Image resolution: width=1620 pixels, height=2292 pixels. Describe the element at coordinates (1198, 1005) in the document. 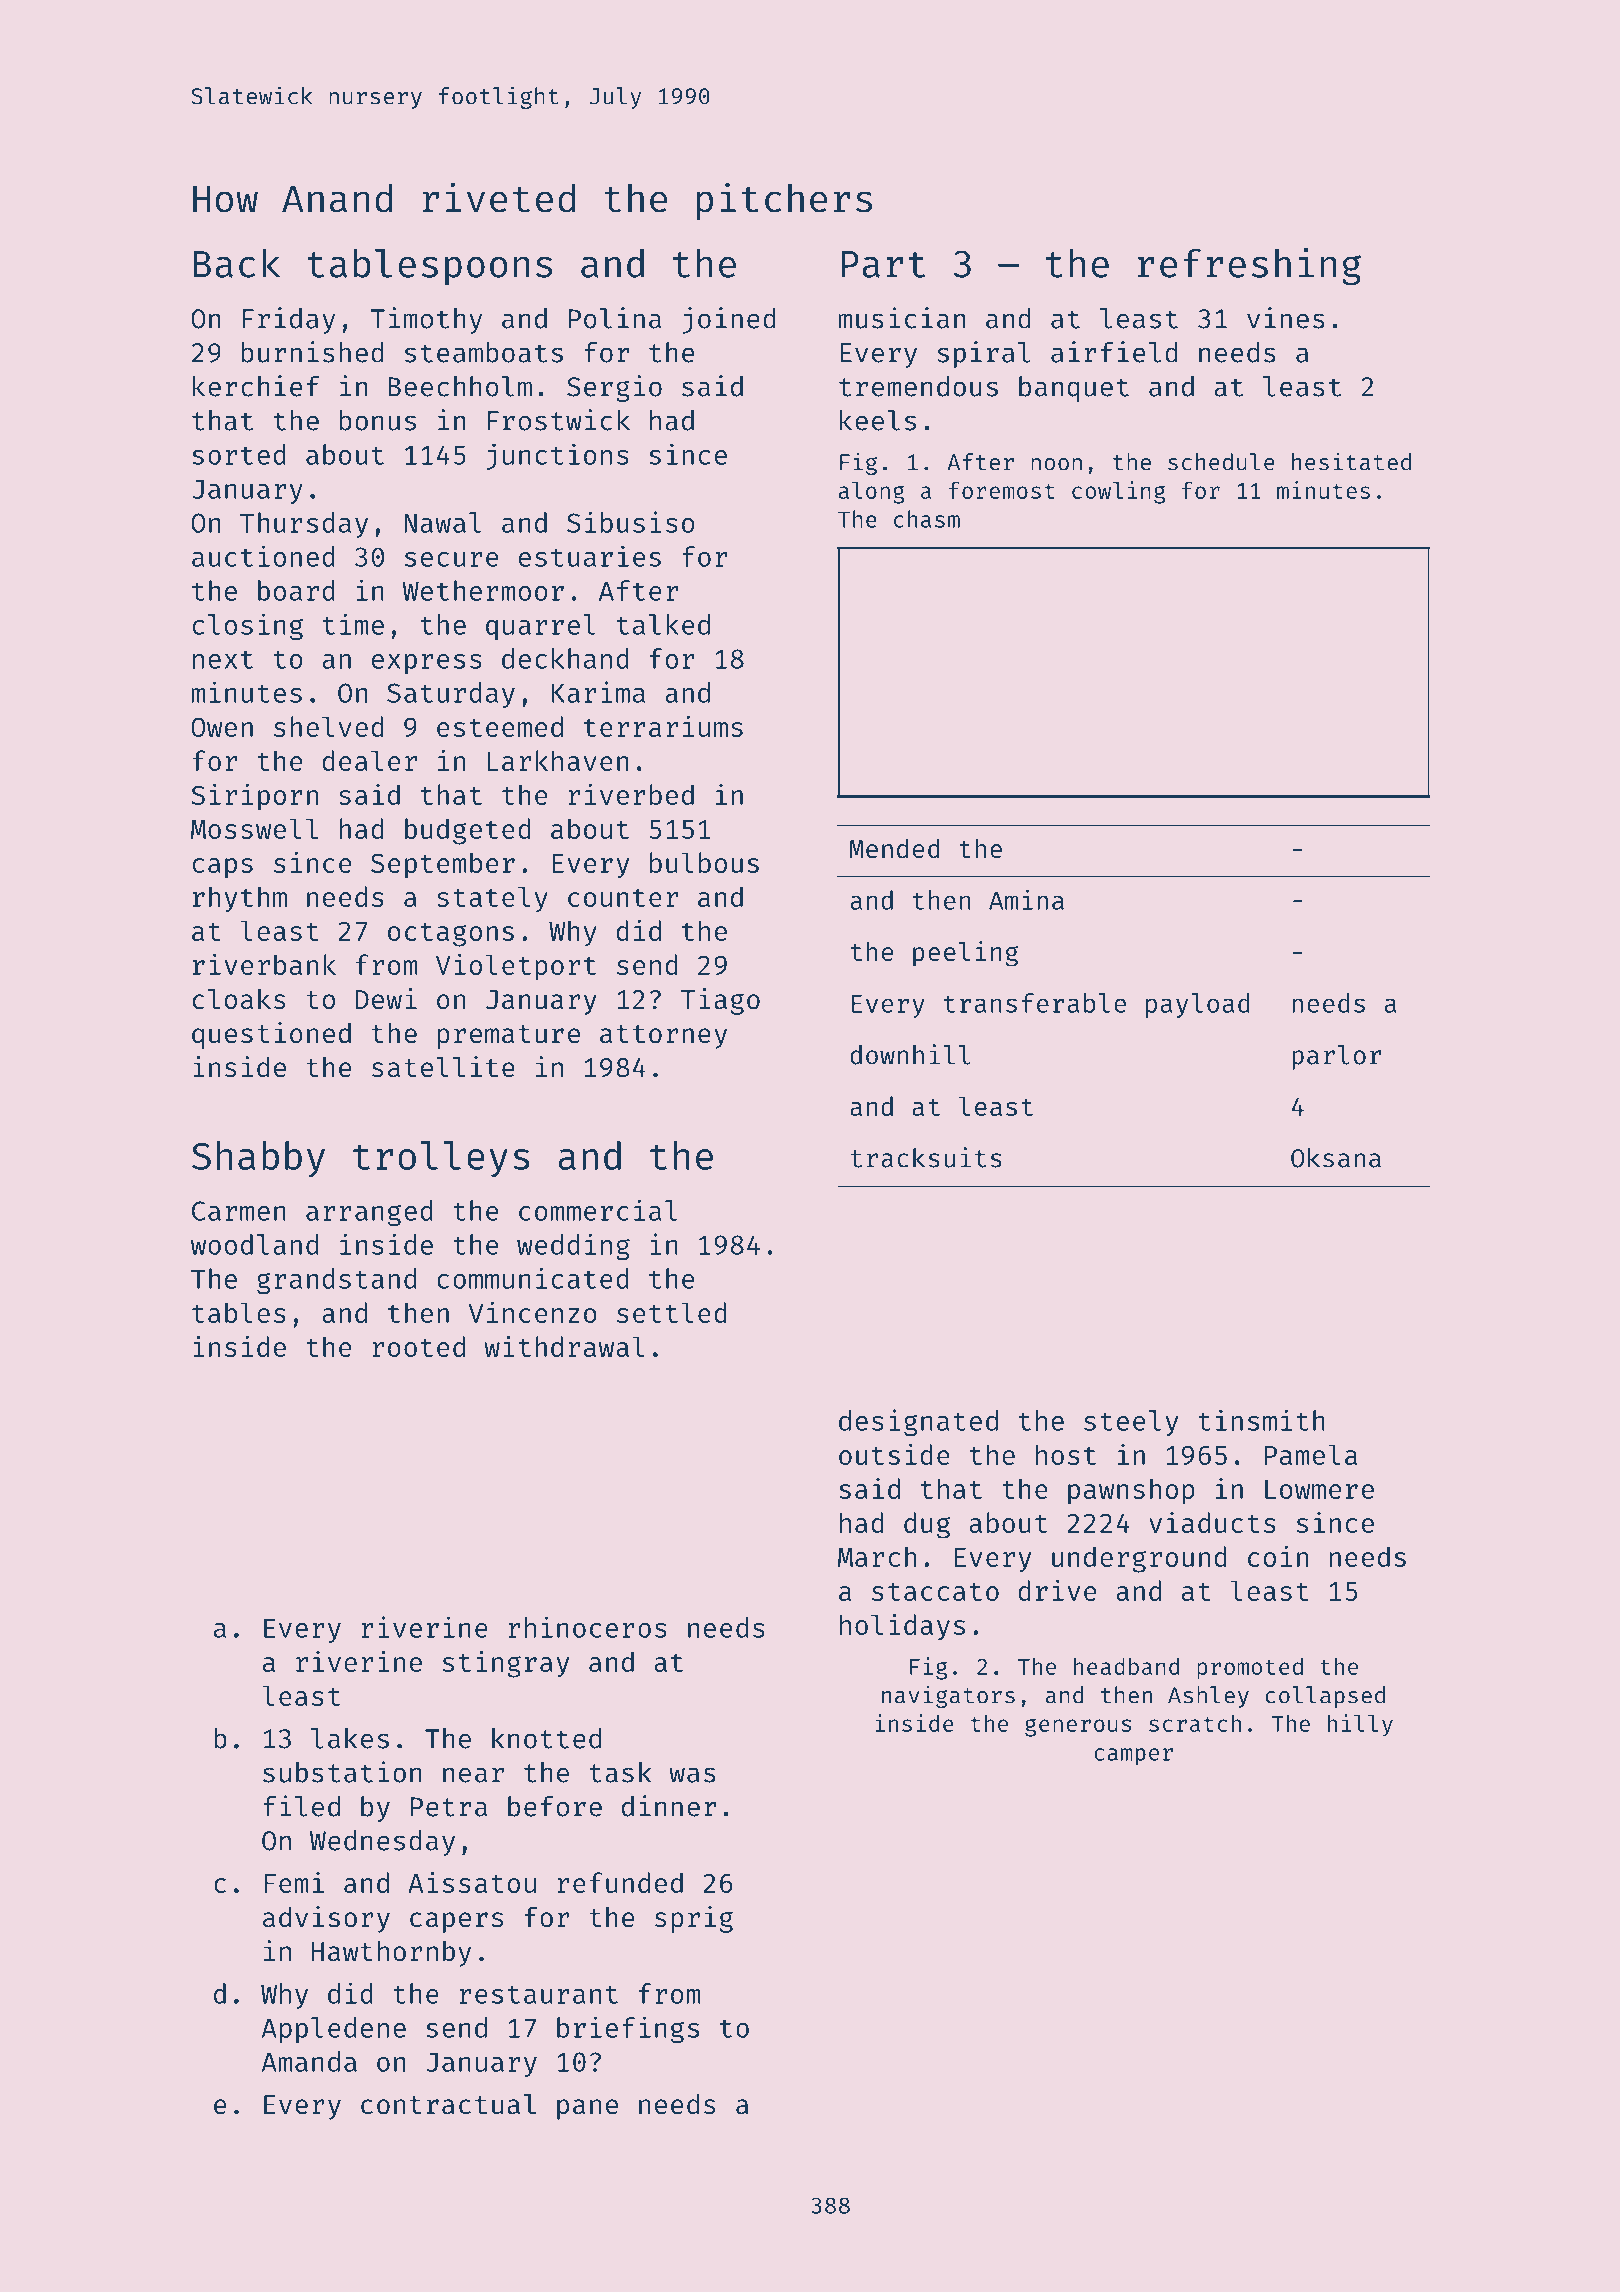

I see `payload` at that location.
